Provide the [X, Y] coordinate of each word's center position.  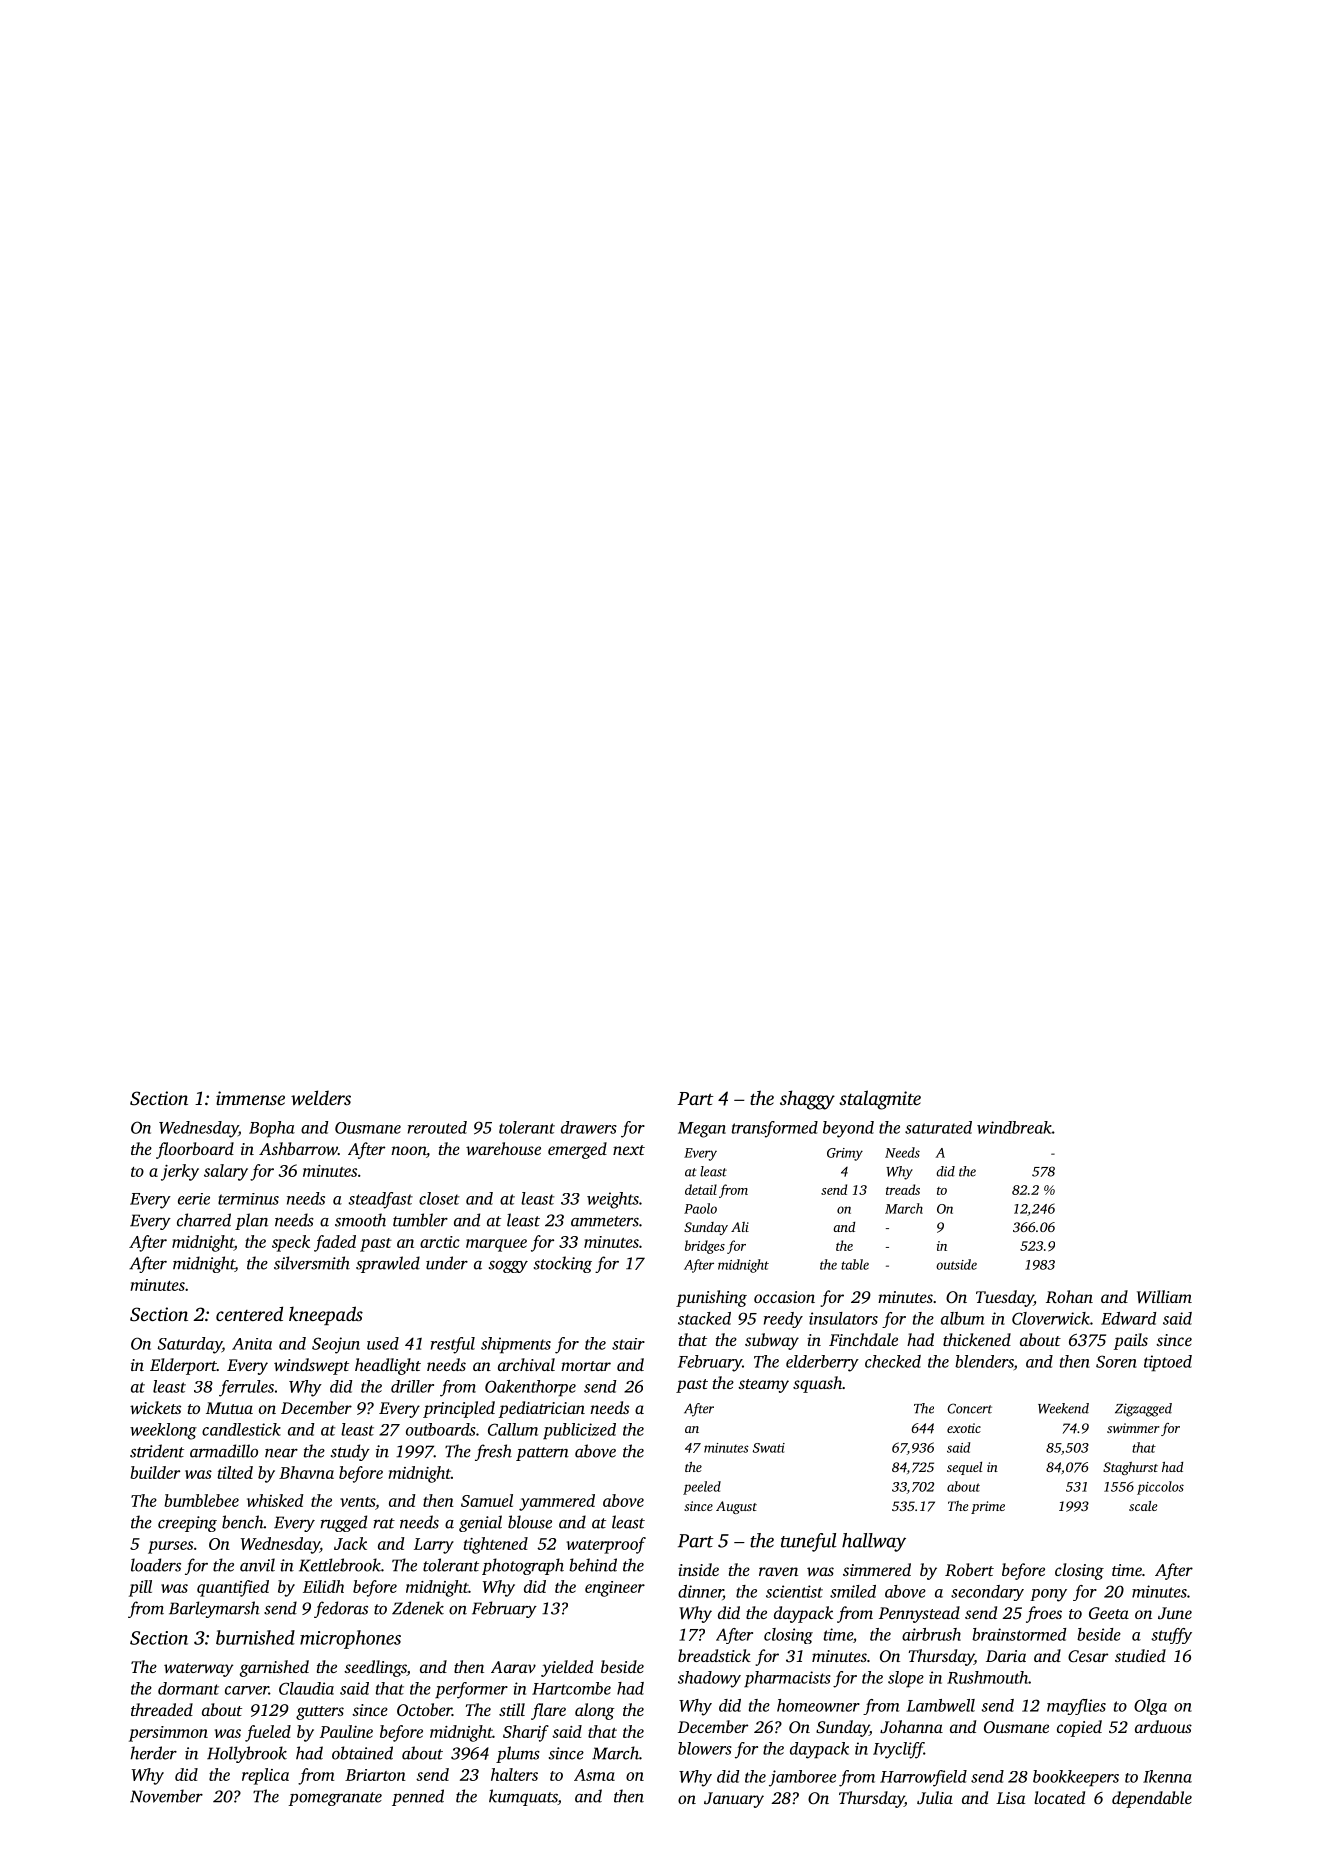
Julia [935, 1798]
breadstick [714, 1655]
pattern [542, 1454]
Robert [969, 1569]
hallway [874, 1542]
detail [701, 1189]
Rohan [1069, 1297]
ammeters [605, 1221]
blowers [705, 1748]
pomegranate [335, 1799]
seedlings [375, 1668]
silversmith [312, 1263]
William [1164, 1297]
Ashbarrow [298, 1148]
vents [357, 1502]
